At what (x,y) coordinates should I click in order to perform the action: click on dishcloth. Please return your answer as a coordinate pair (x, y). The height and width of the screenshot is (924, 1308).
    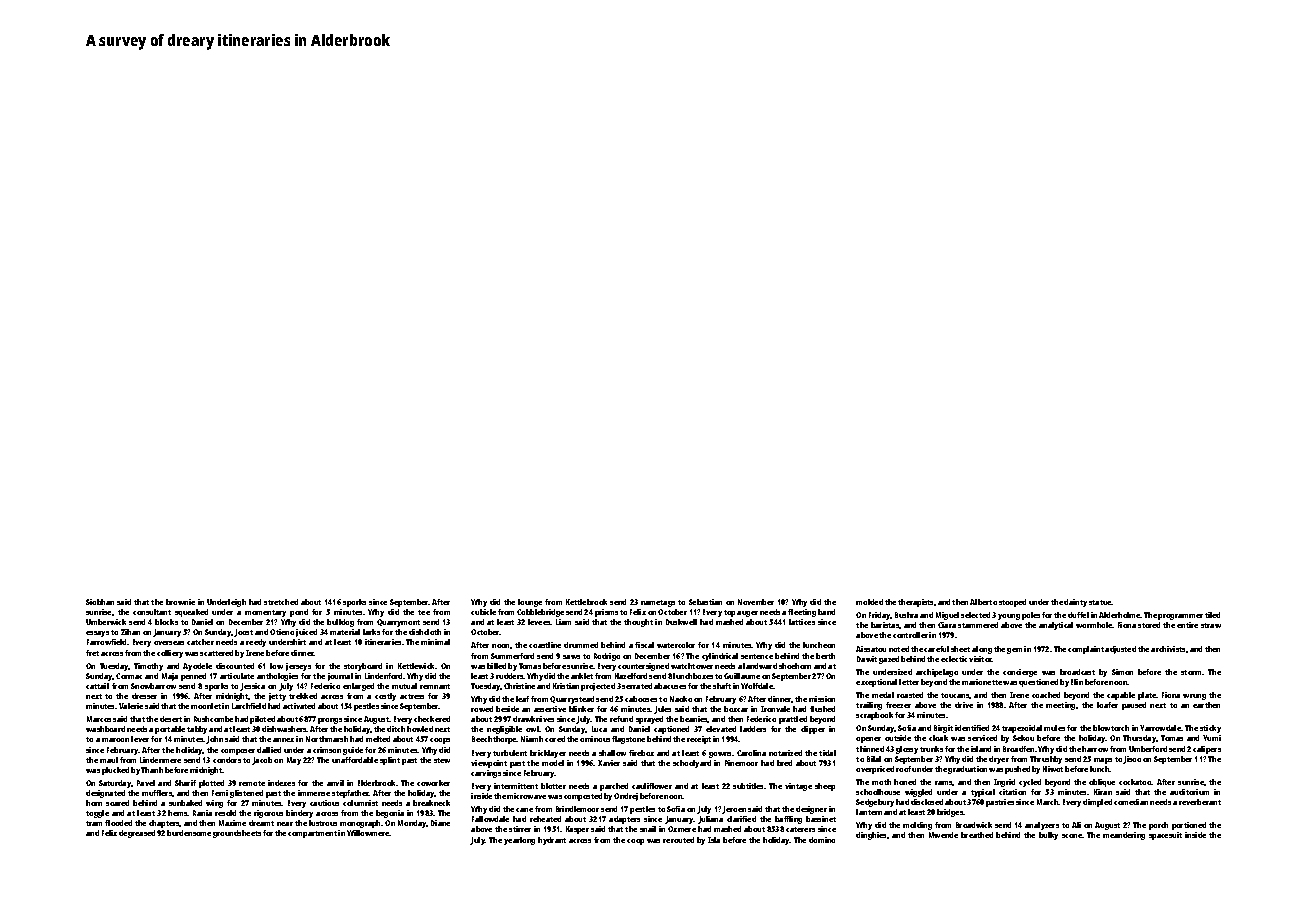
    Looking at the image, I should click on (425, 632).
